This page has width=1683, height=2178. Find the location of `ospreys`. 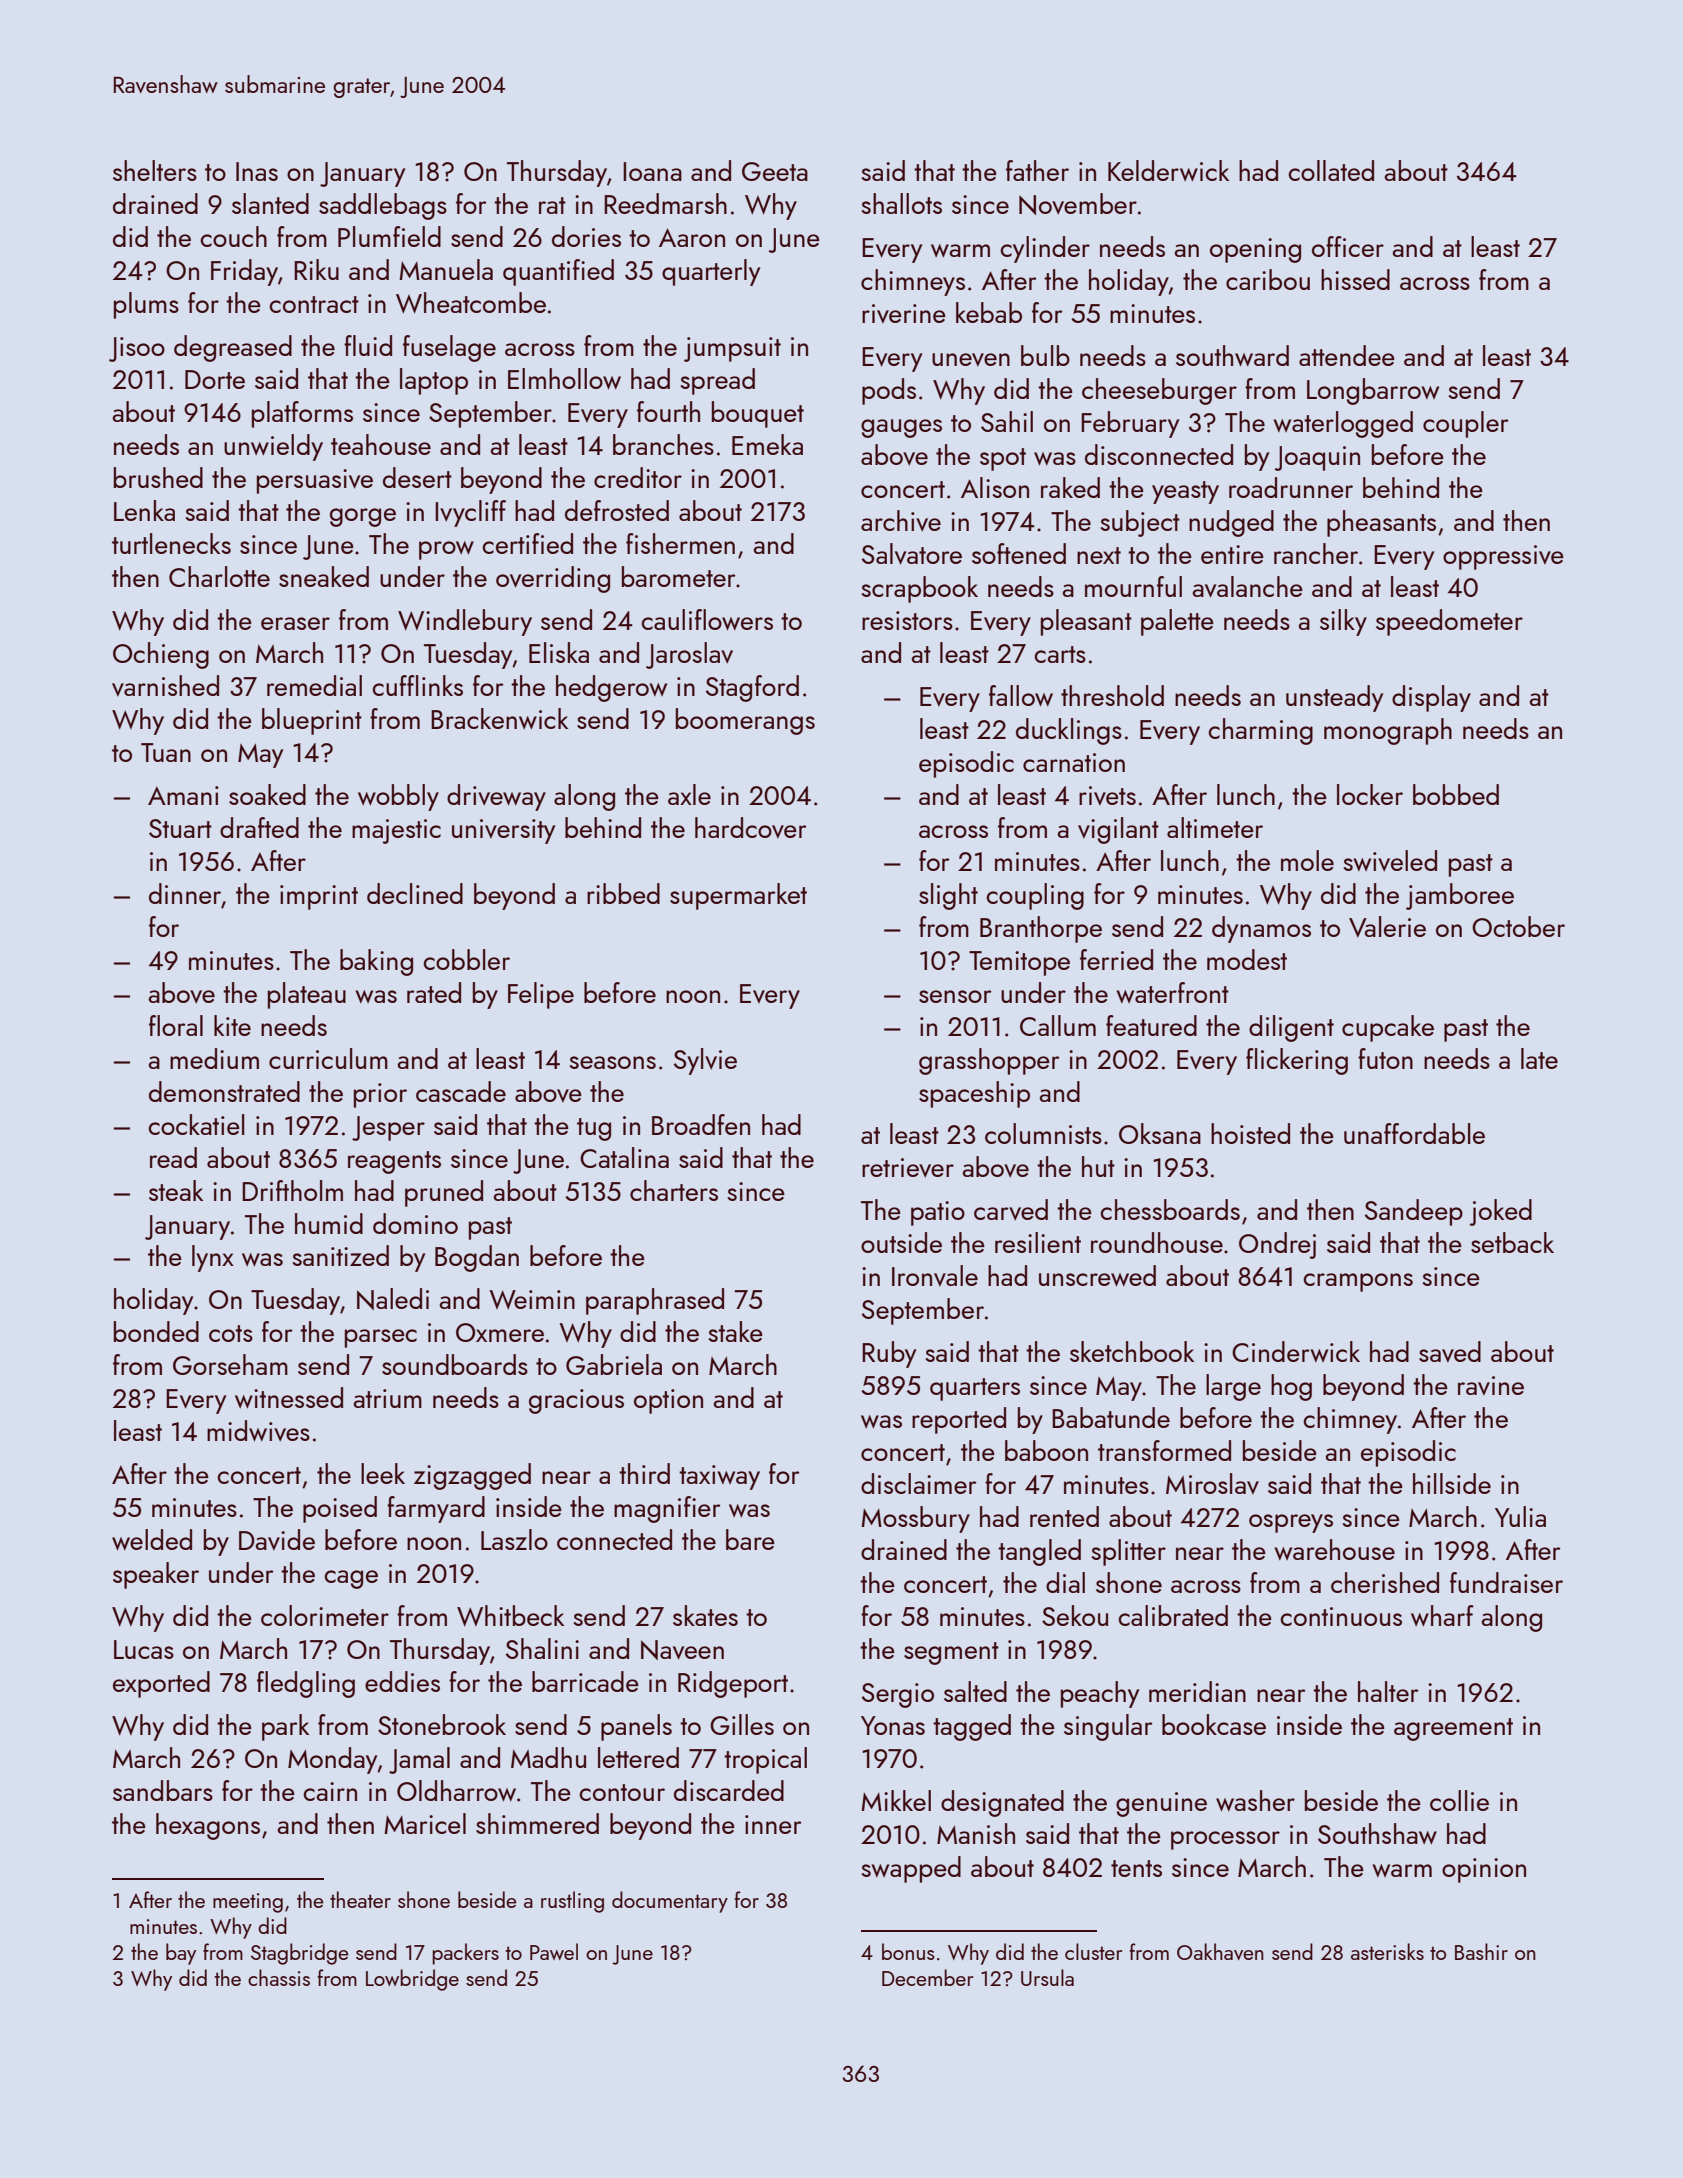

ospreys is located at coordinates (1291, 1523).
